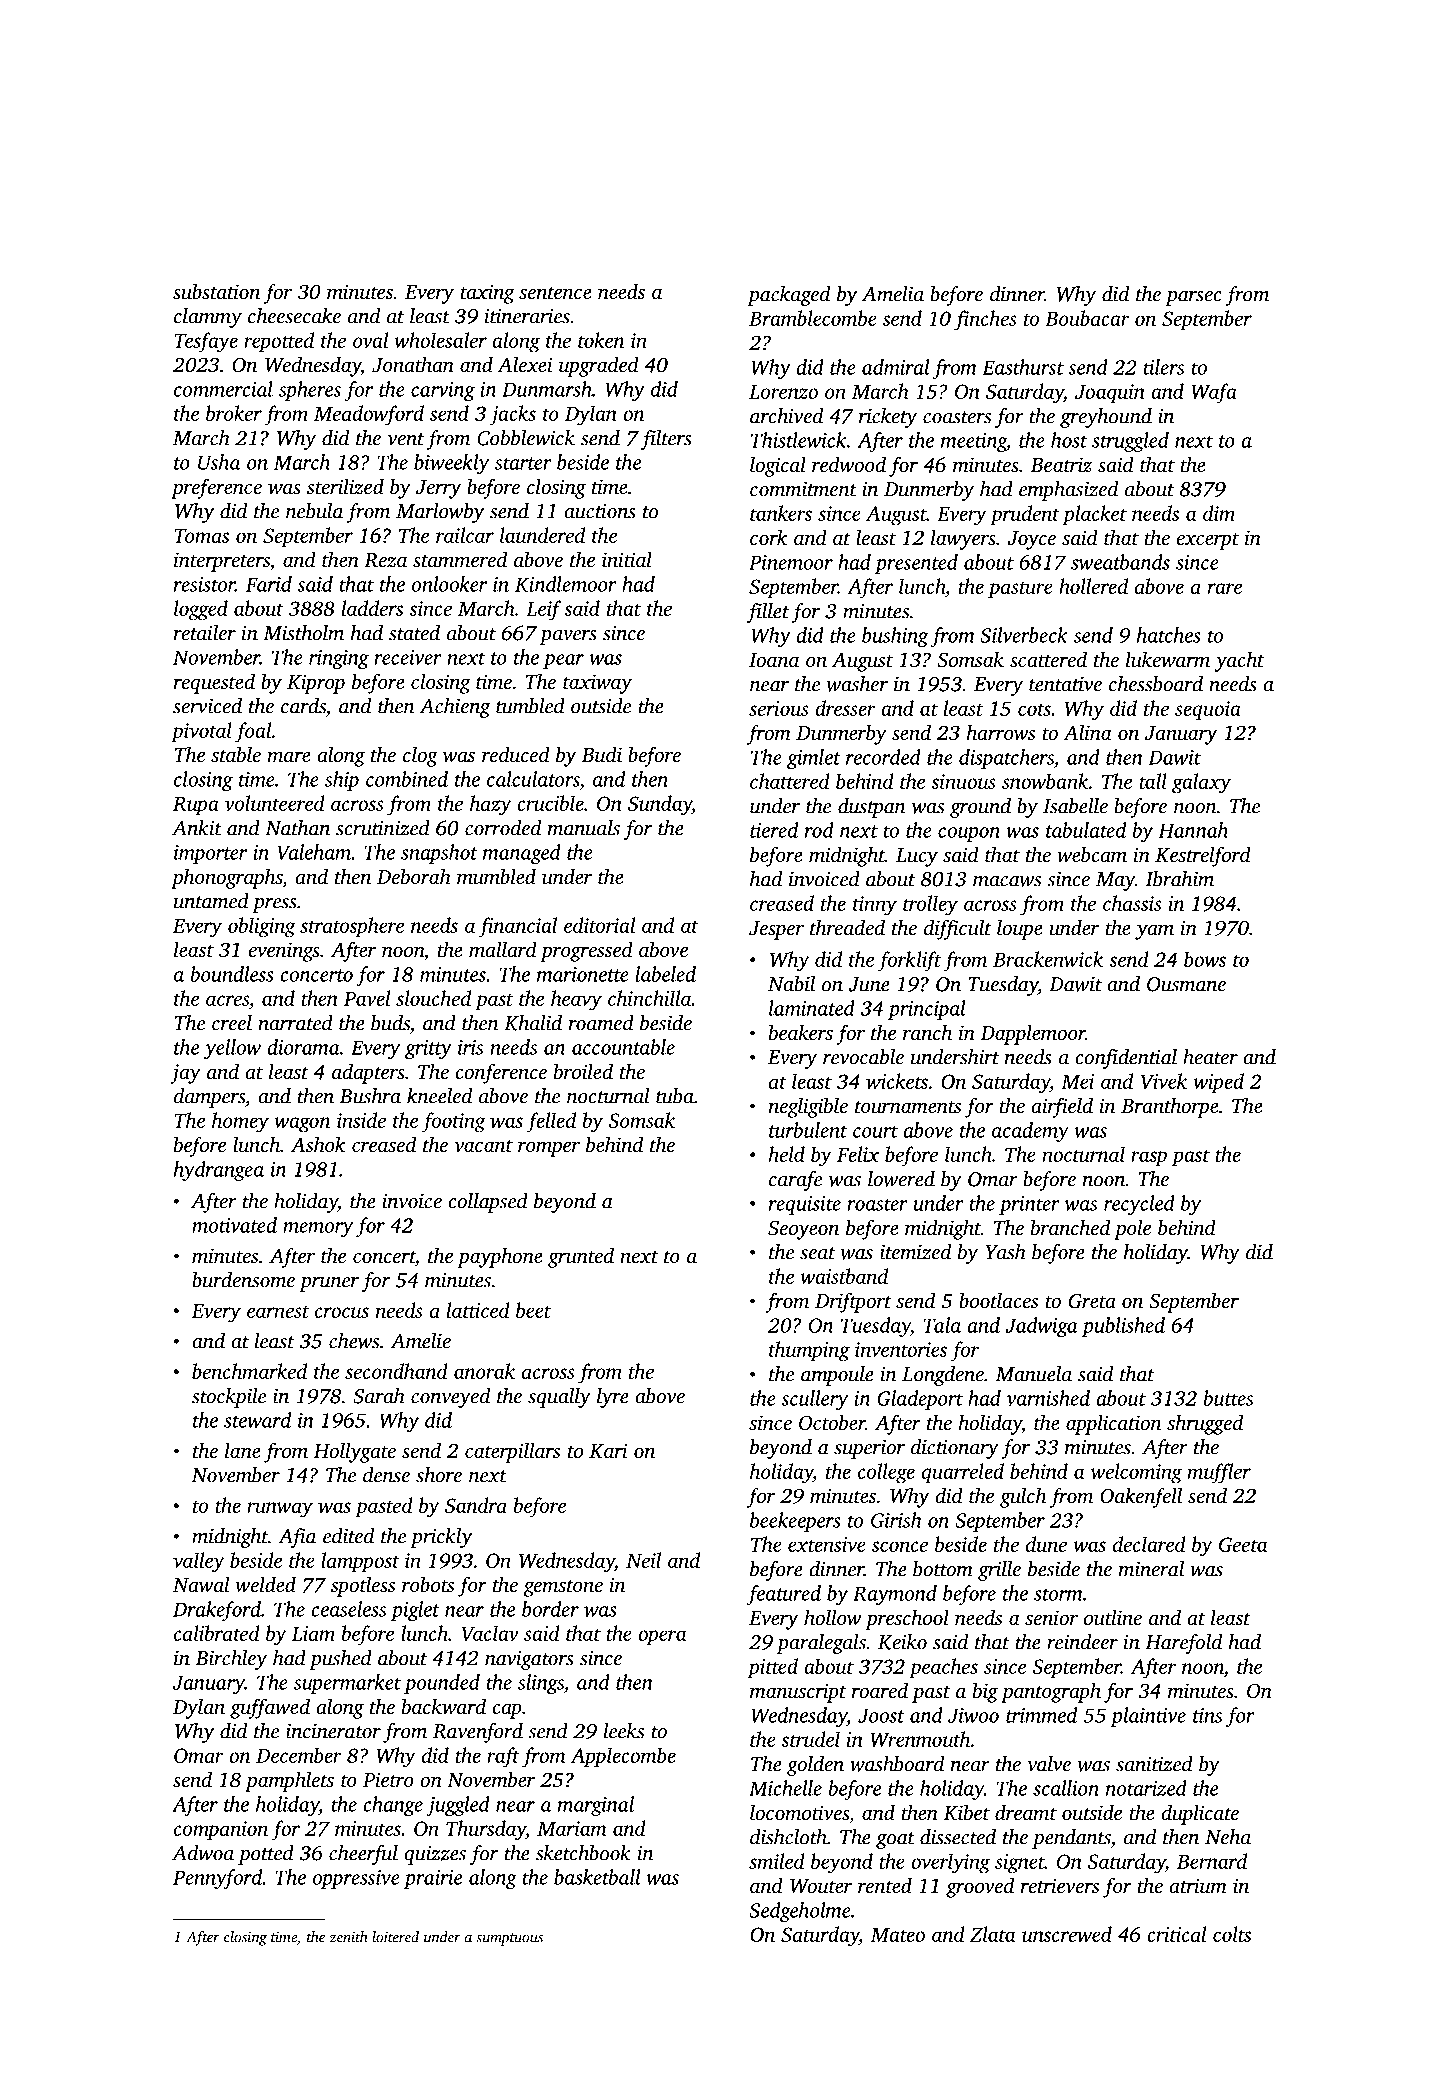  I want to click on loitered, so click(395, 1937).
